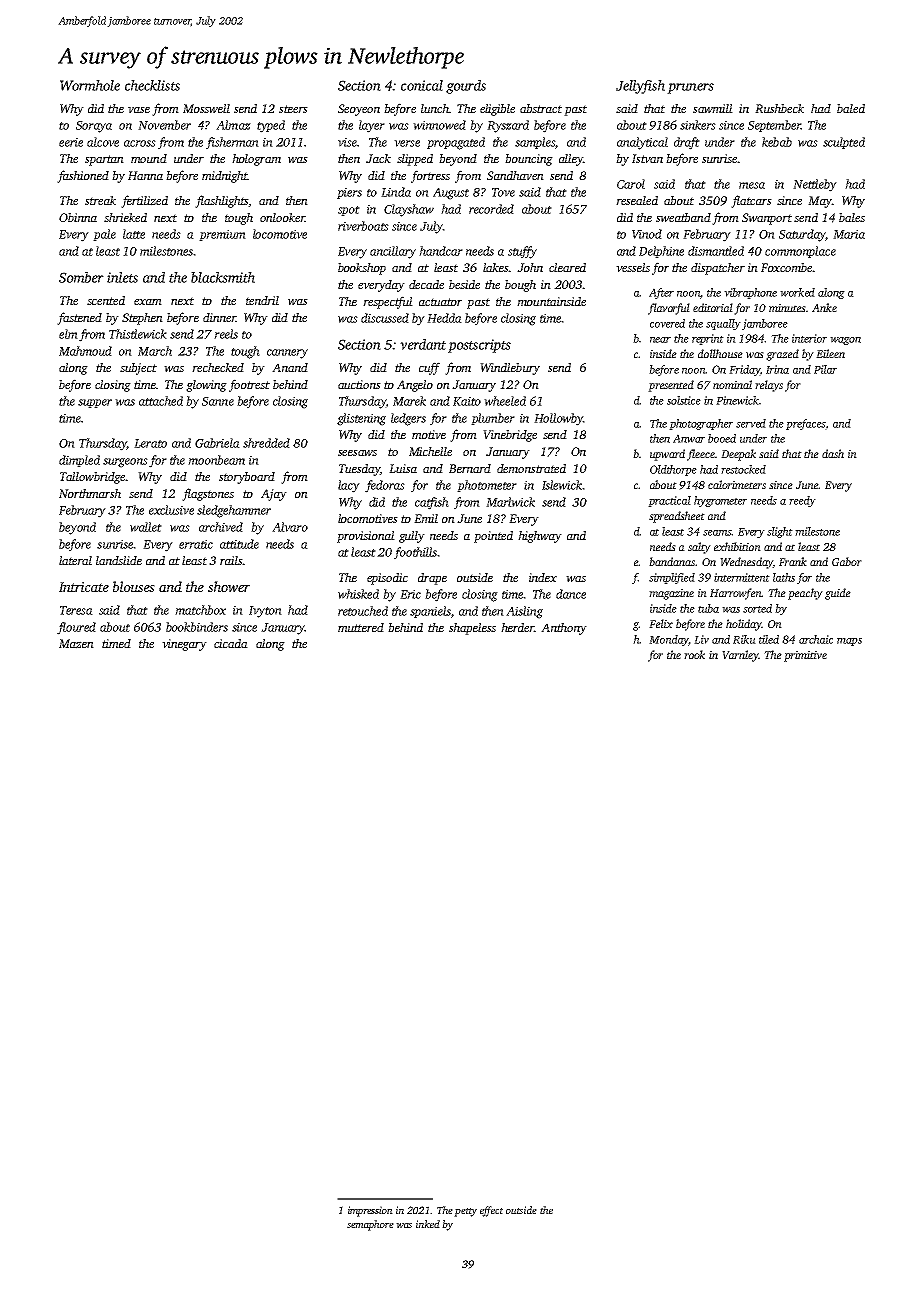 The height and width of the screenshot is (1308, 924). I want to click on impression, so click(370, 1211).
